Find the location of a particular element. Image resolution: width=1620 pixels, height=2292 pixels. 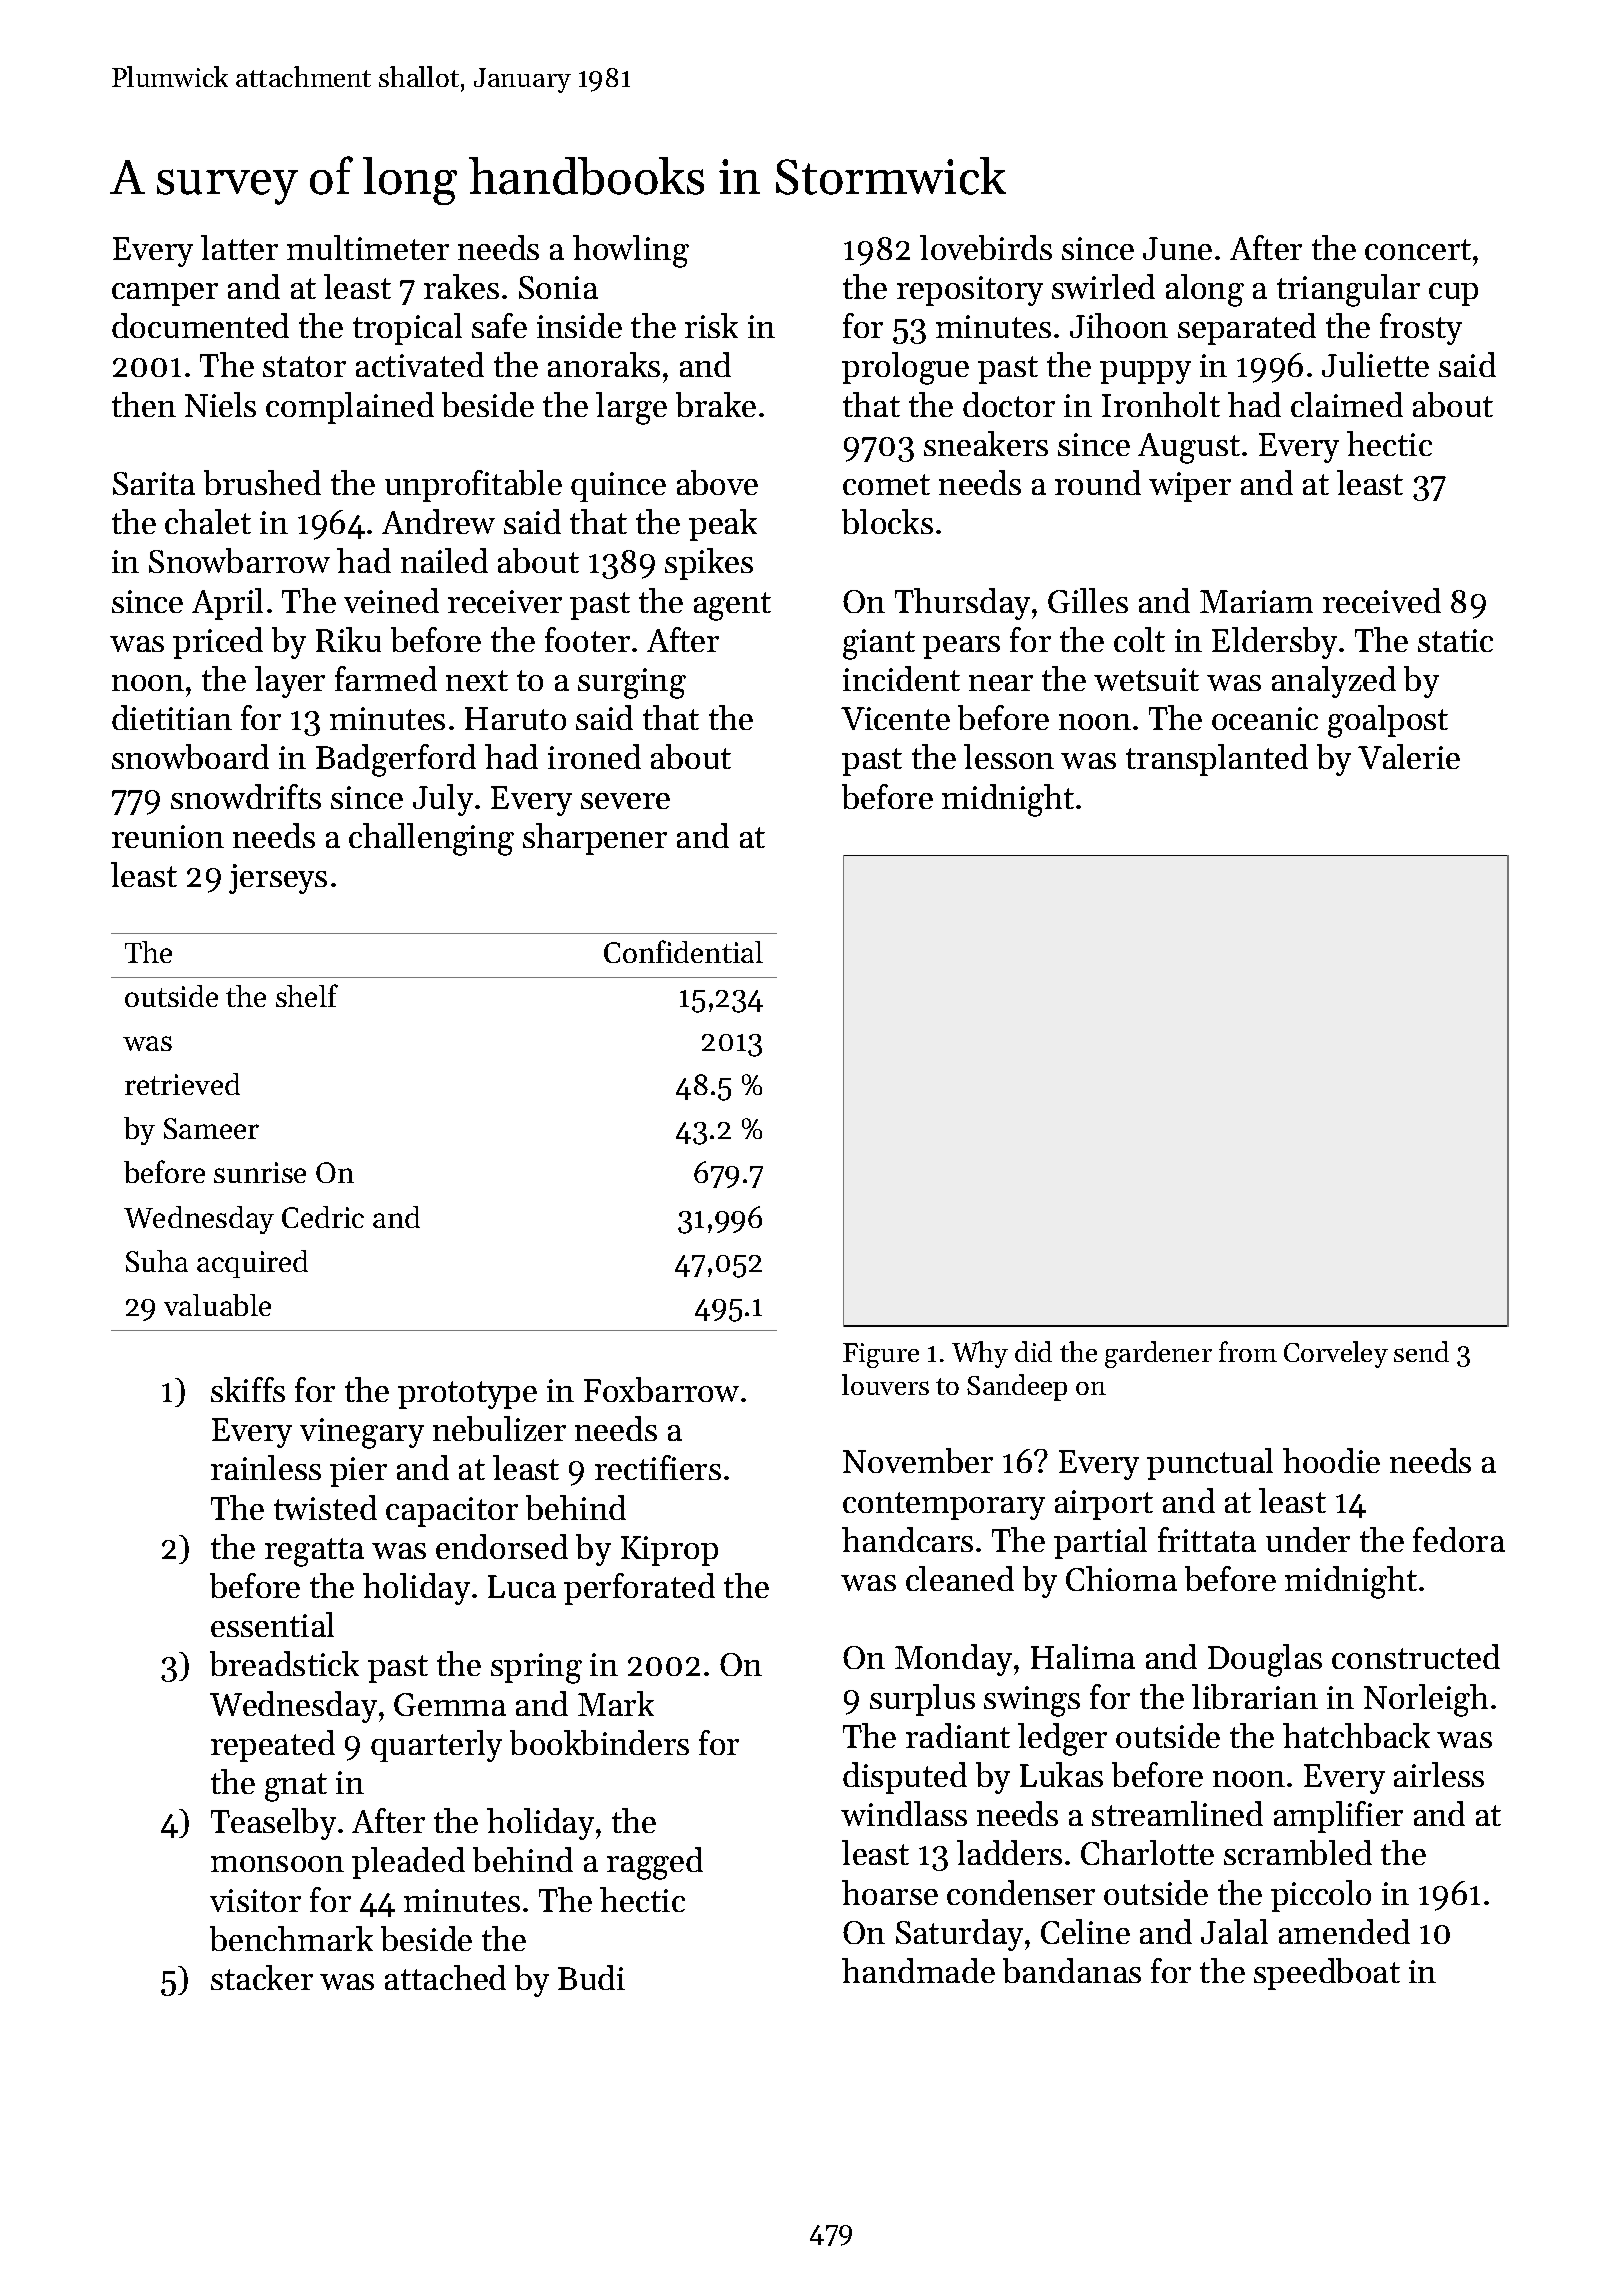

reunion is located at coordinates (168, 836).
